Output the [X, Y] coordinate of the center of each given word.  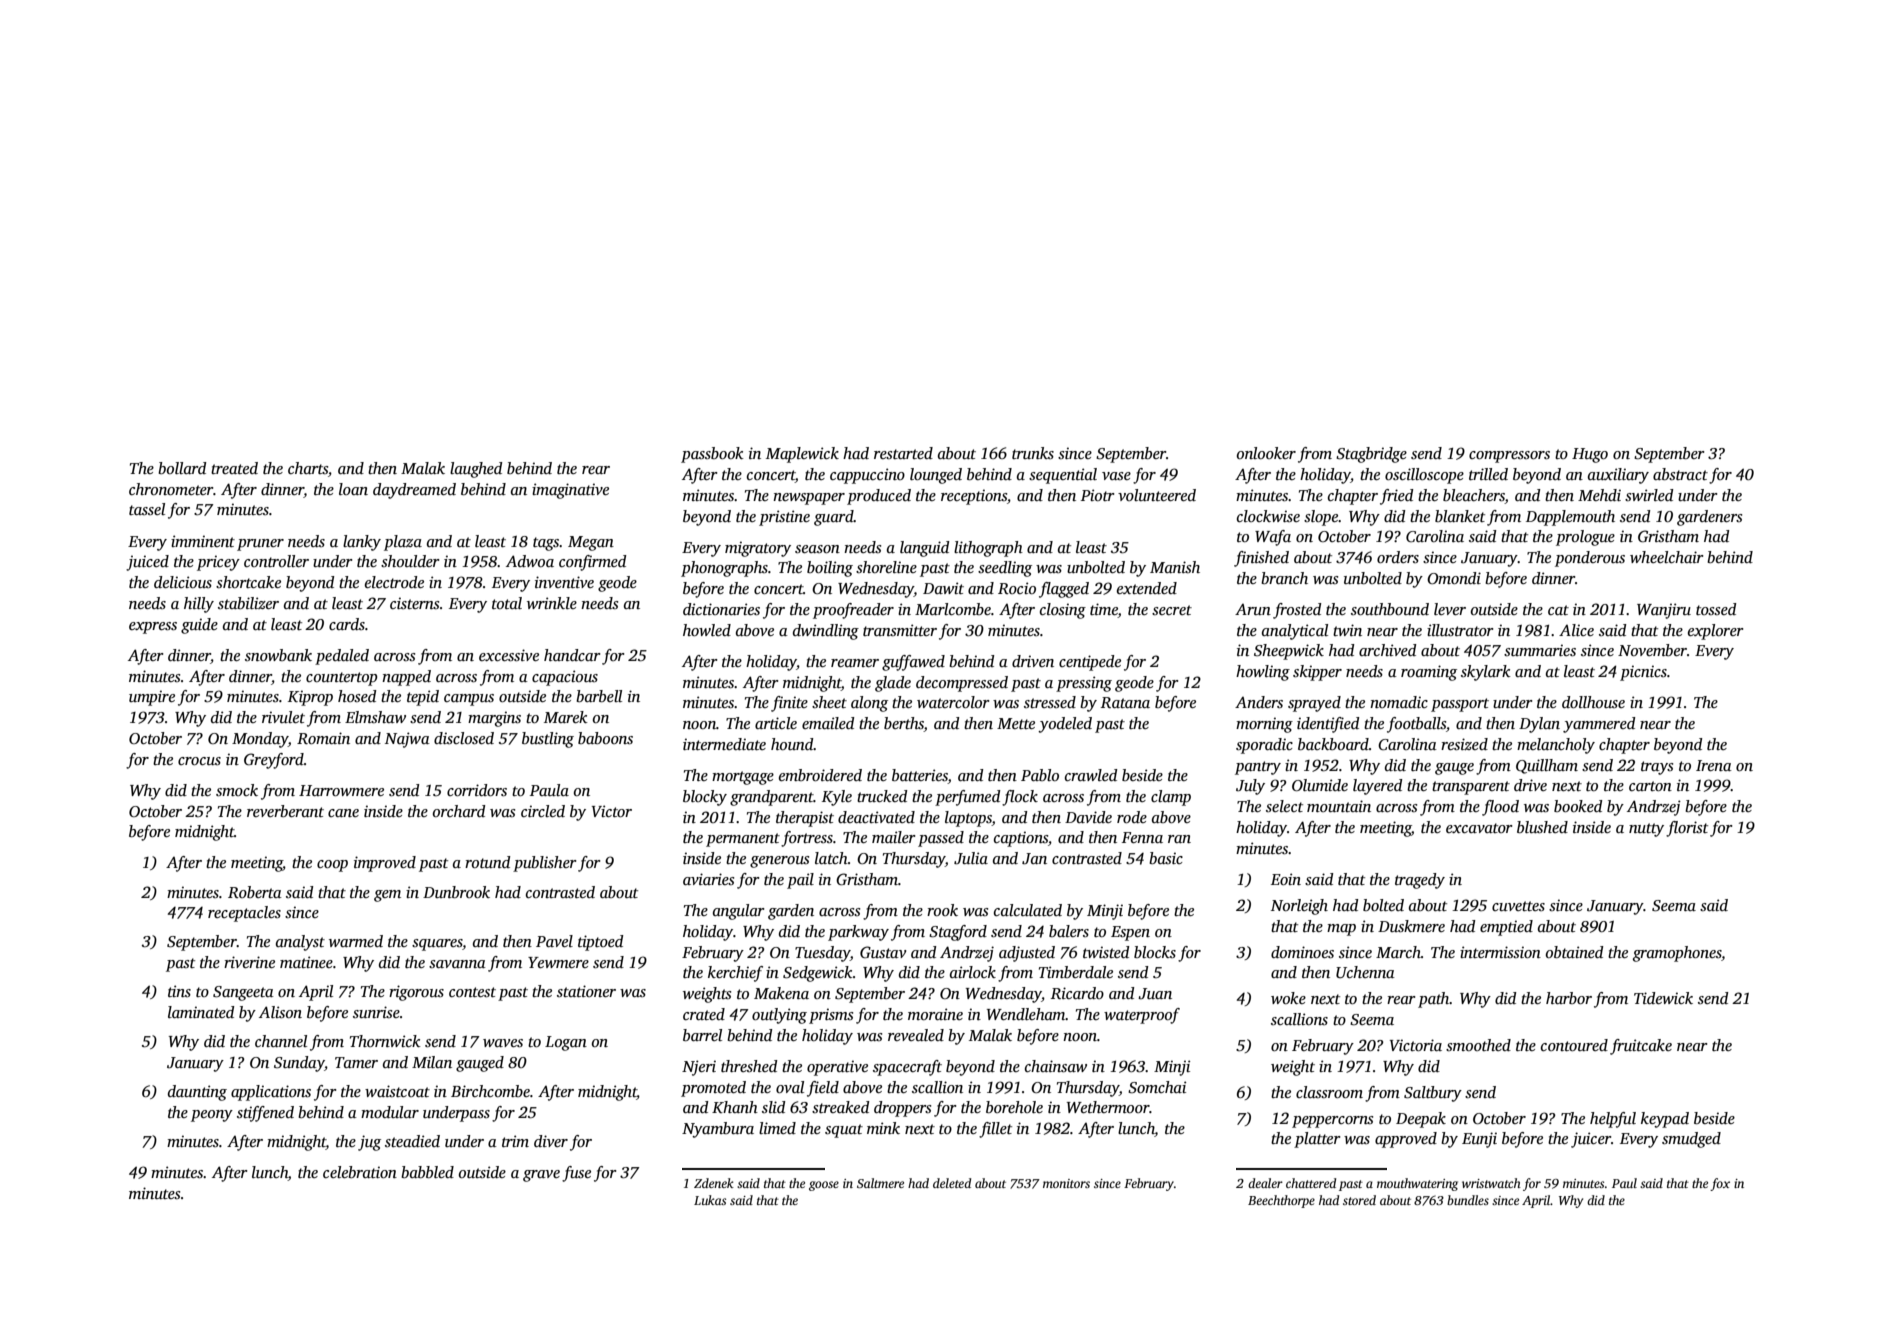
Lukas [710, 1200]
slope [1321, 518]
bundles [1468, 1200]
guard [834, 518]
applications [271, 1093]
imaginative [570, 491]
